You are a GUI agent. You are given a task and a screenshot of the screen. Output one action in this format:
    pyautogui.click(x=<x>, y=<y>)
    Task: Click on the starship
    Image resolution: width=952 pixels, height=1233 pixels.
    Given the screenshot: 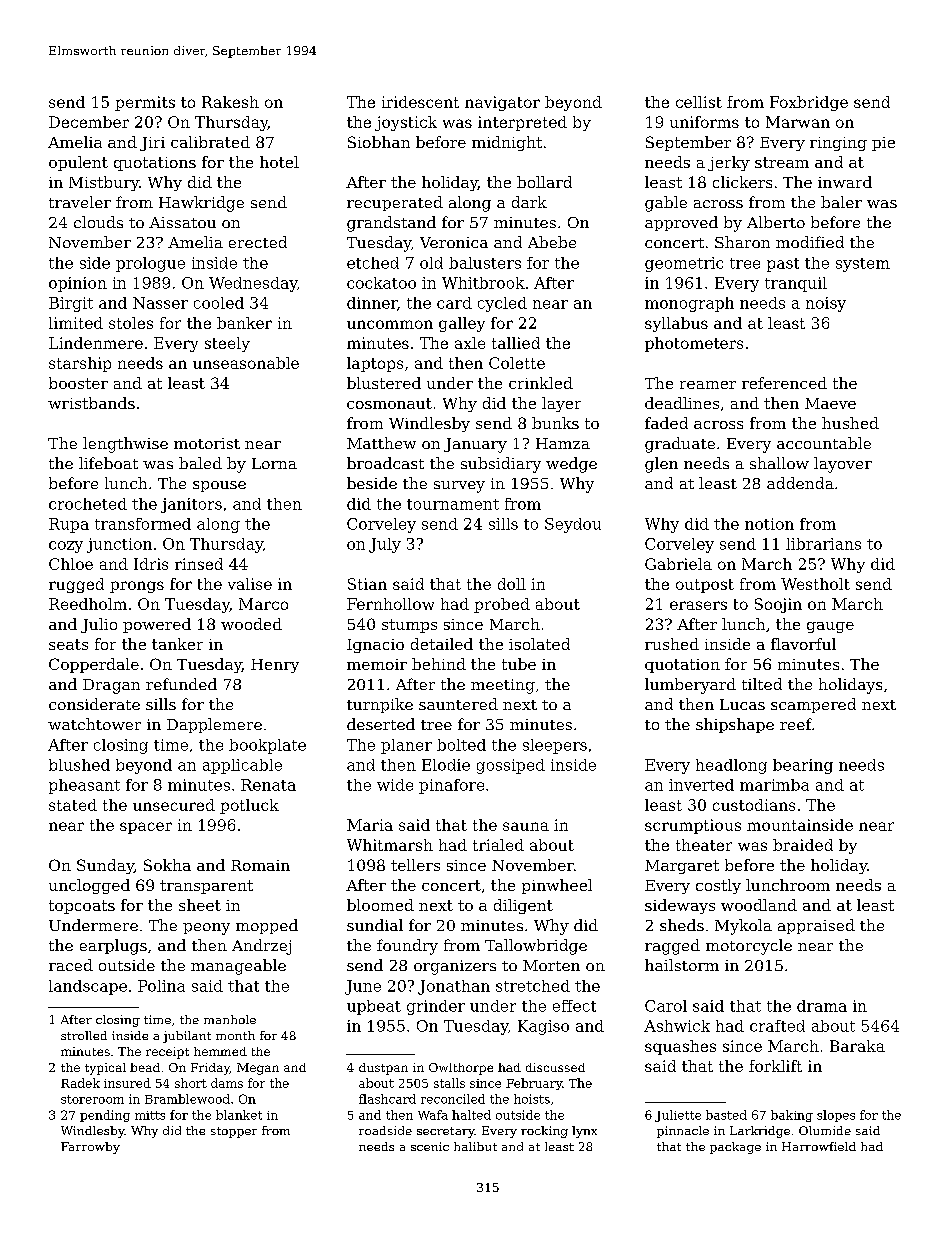 What is the action you would take?
    pyautogui.click(x=80, y=364)
